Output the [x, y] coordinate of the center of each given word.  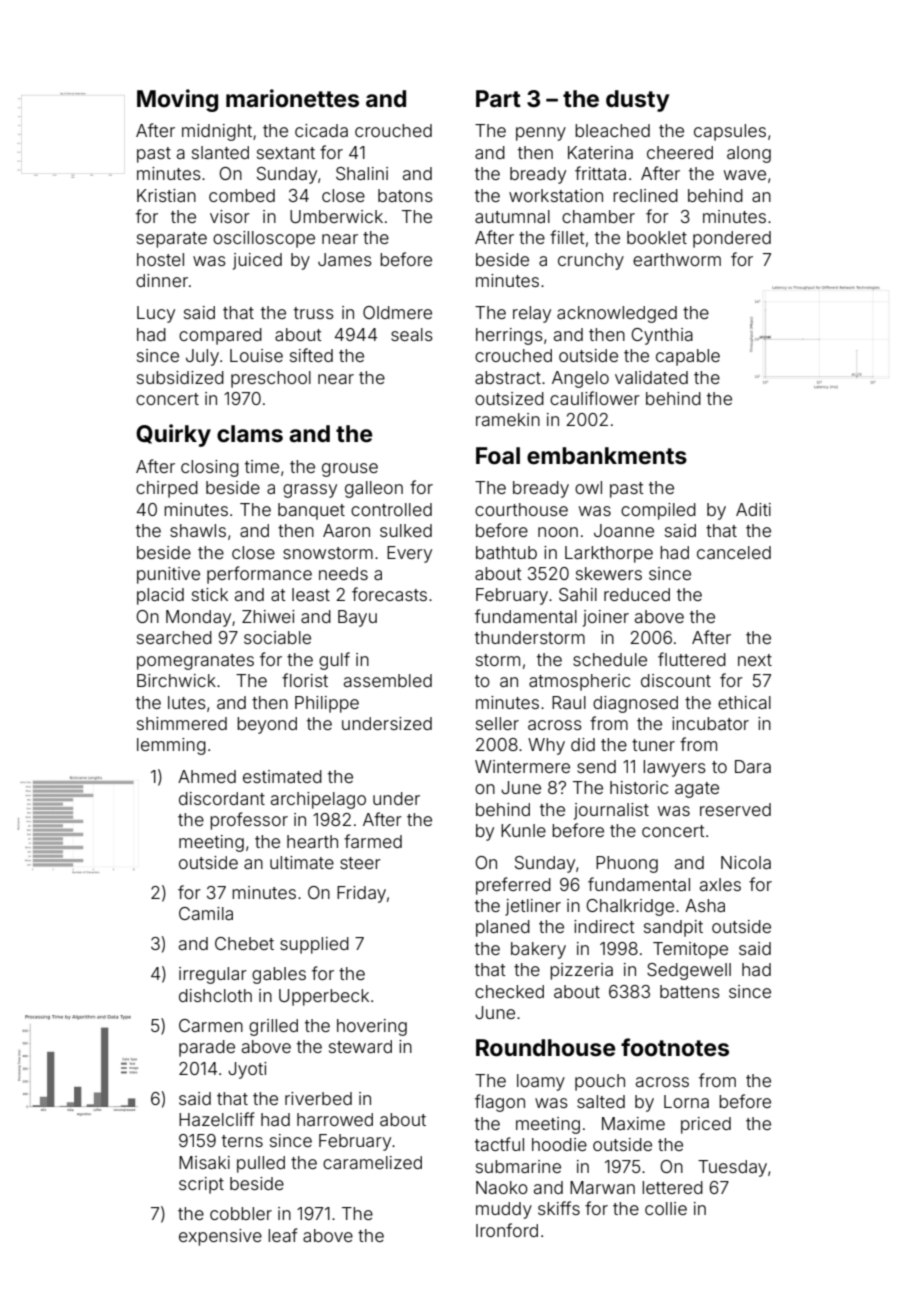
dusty [637, 101]
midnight [217, 132]
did [583, 744]
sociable [277, 637]
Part [498, 98]
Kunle [523, 830]
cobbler [241, 1213]
